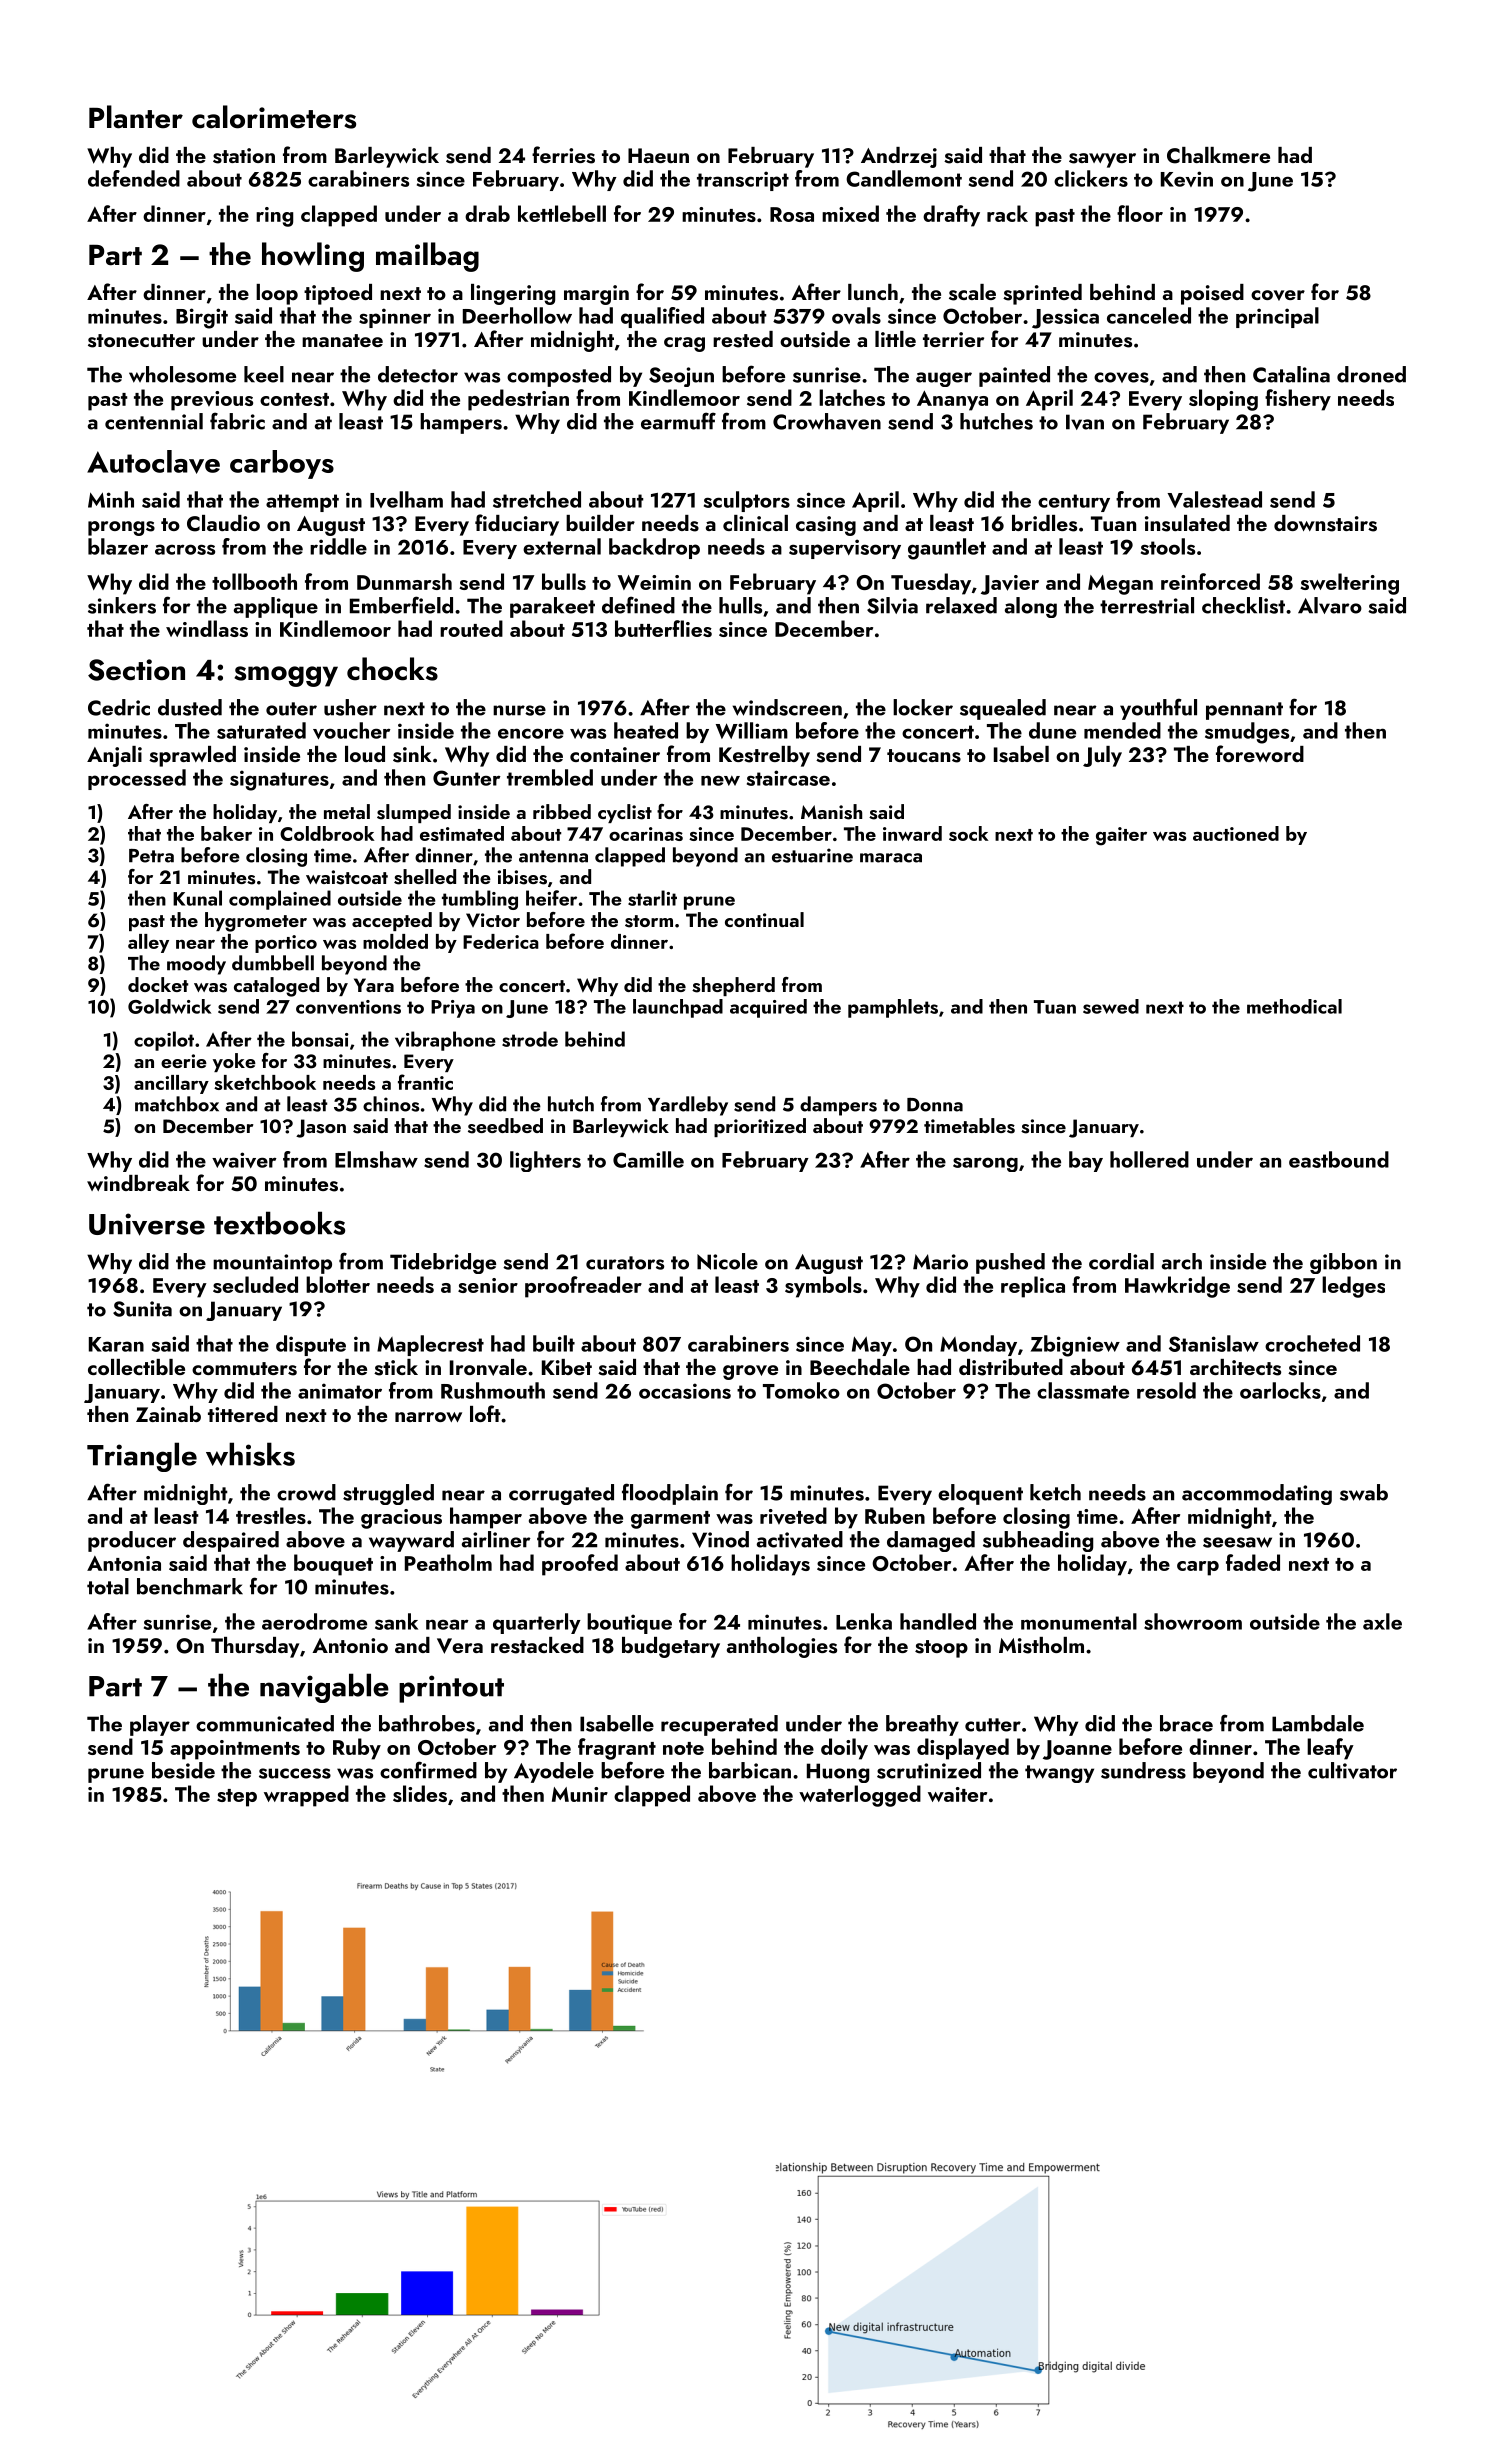 This screenshot has height=2464, width=1496. Describe the element at coordinates (138, 1183) in the screenshot. I see `windbreak` at that location.
